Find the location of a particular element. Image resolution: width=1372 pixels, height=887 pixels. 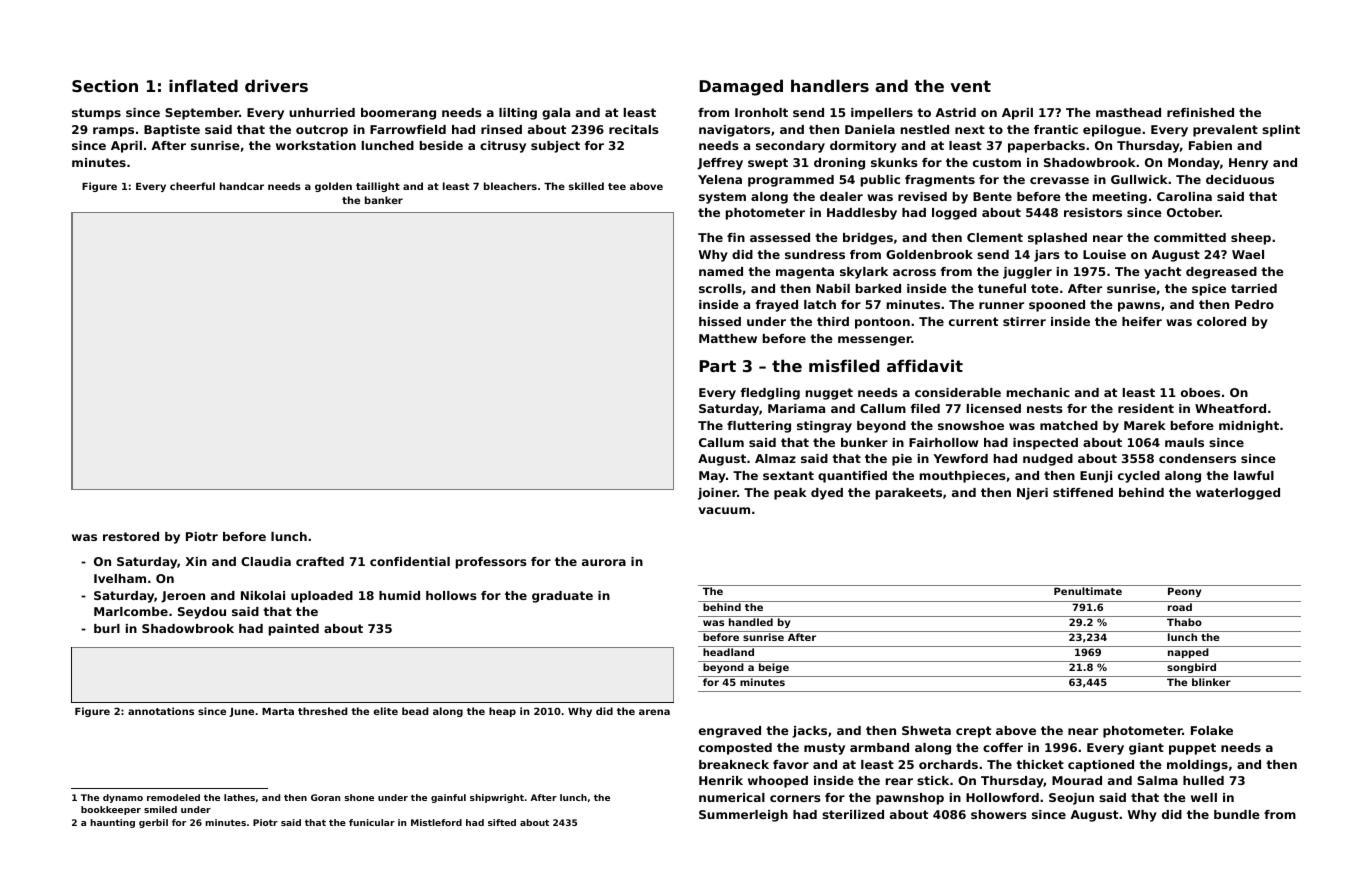

inspected is located at coordinates (1045, 444).
